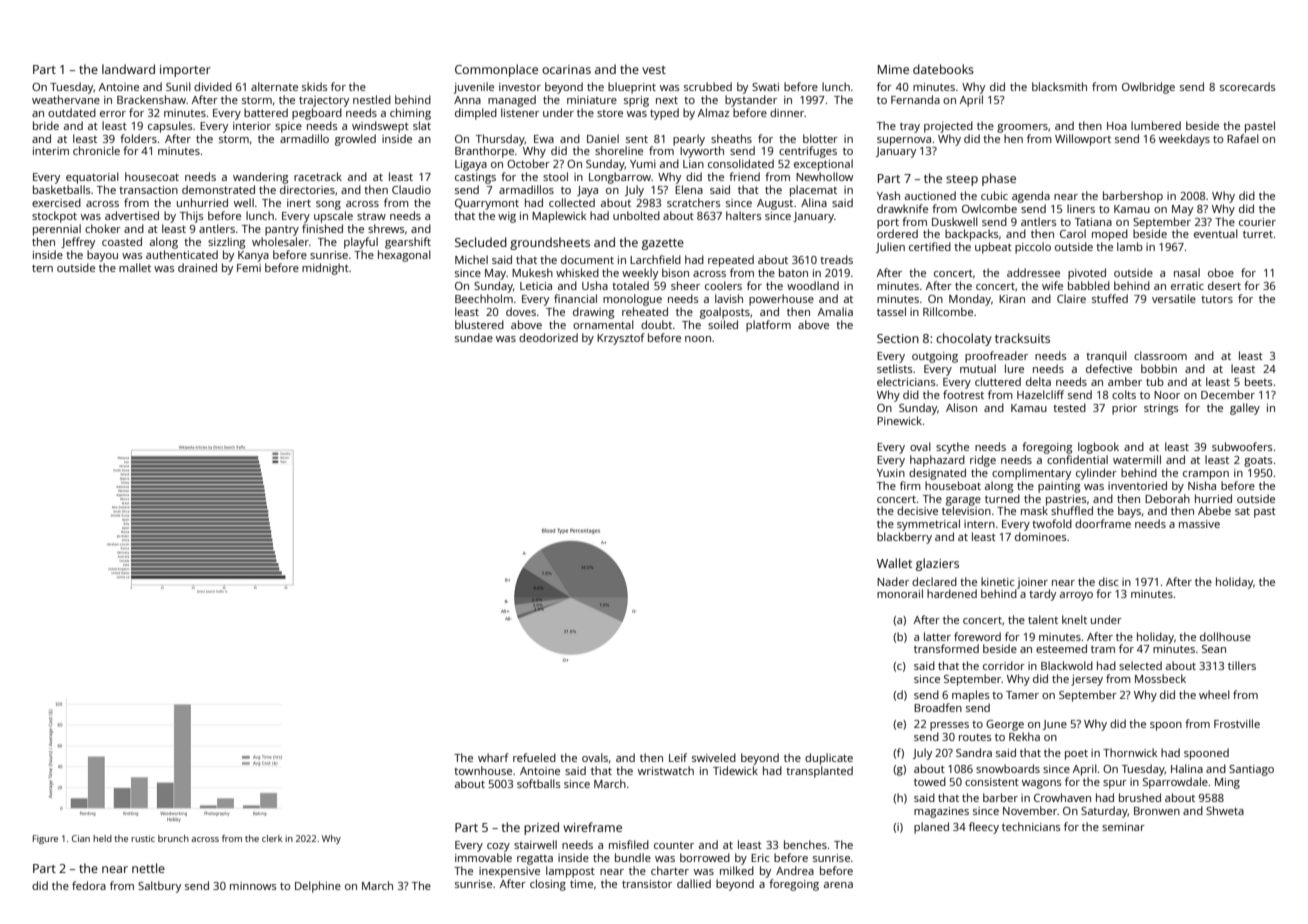 The height and width of the image is (924, 1308). I want to click on decisive, so click(917, 510).
